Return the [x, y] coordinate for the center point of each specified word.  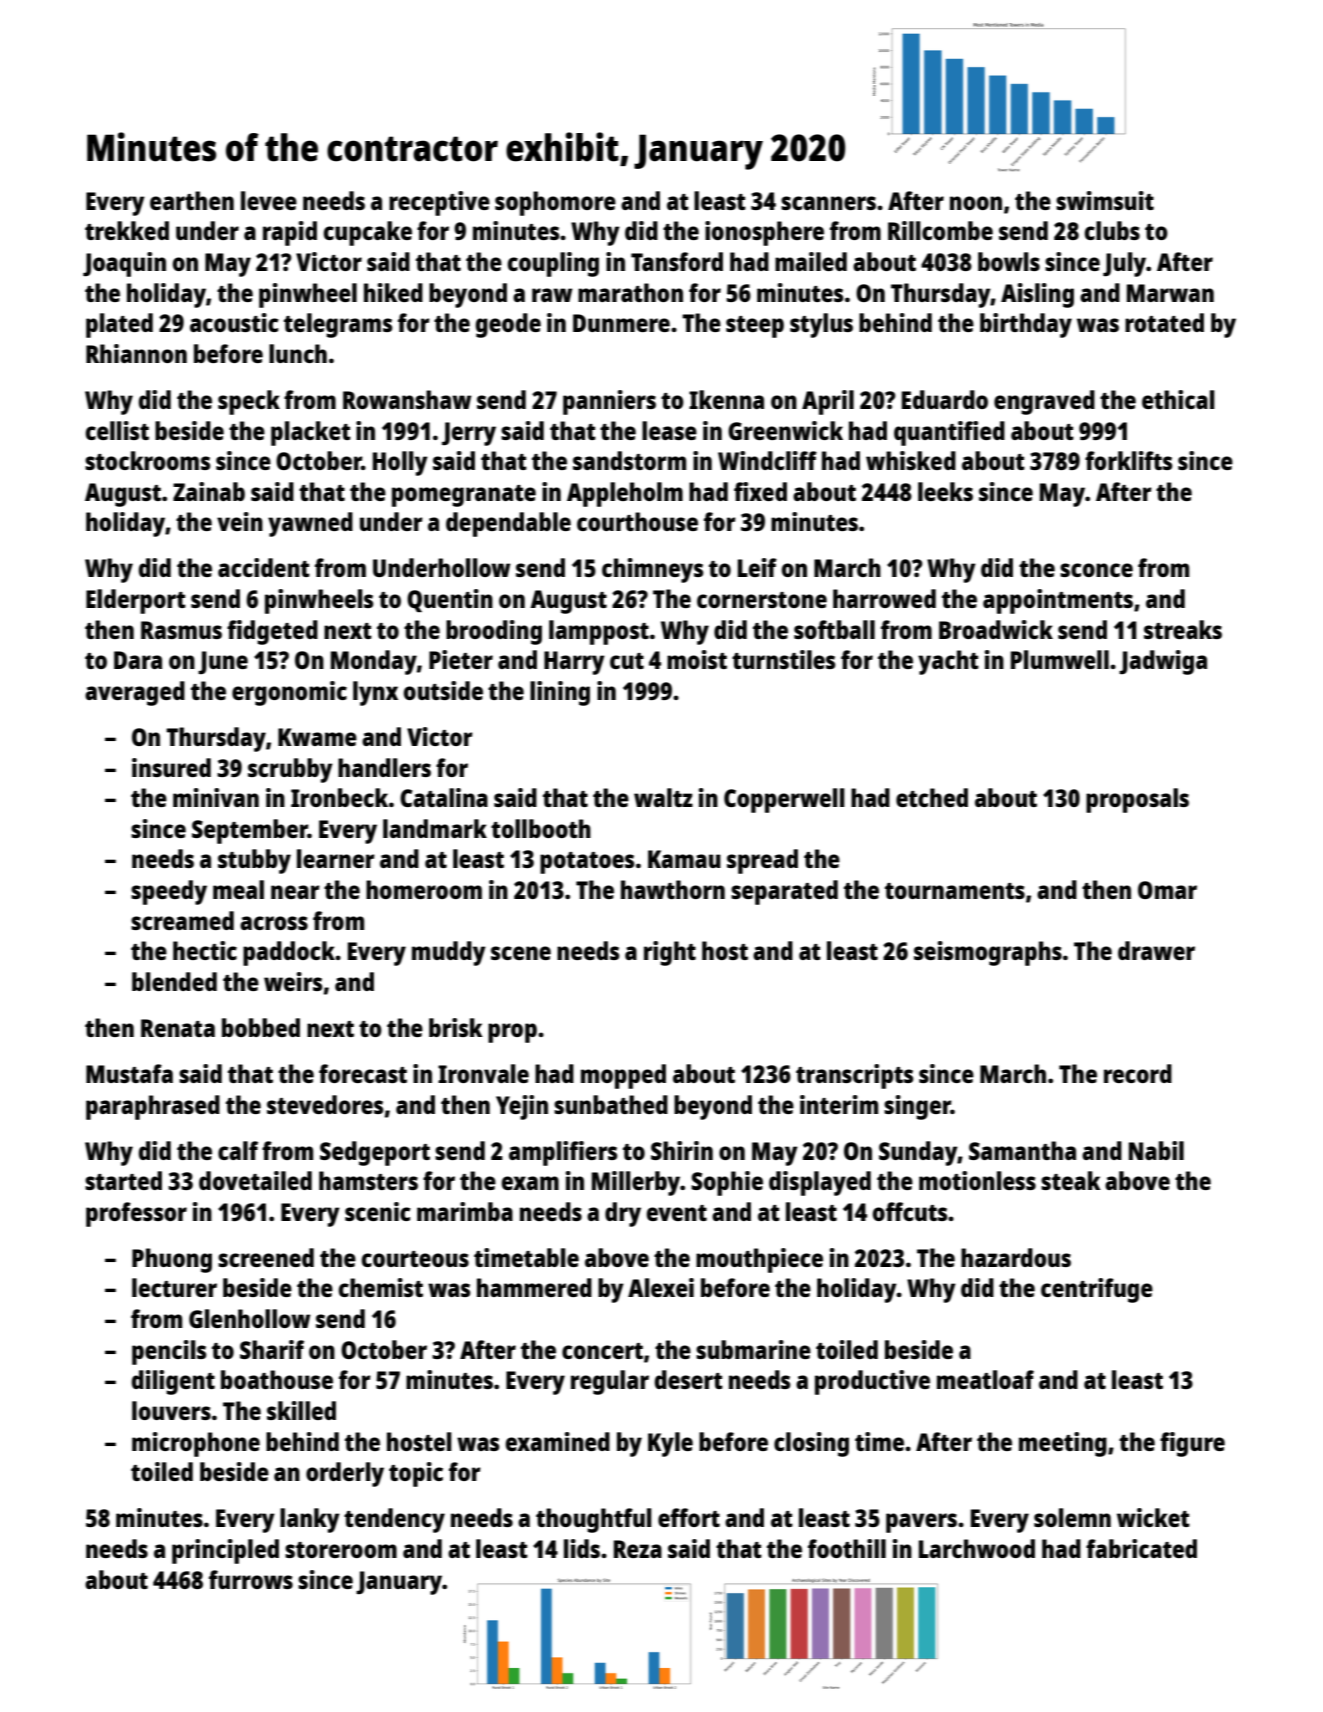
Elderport [136, 601]
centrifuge [1097, 1290]
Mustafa [129, 1073]
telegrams [338, 325]
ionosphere [764, 233]
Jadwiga [1163, 662]
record [1138, 1073]
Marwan [1170, 293]
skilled [301, 1410]
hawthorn [673, 889]
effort [689, 1517]
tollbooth [541, 828]
